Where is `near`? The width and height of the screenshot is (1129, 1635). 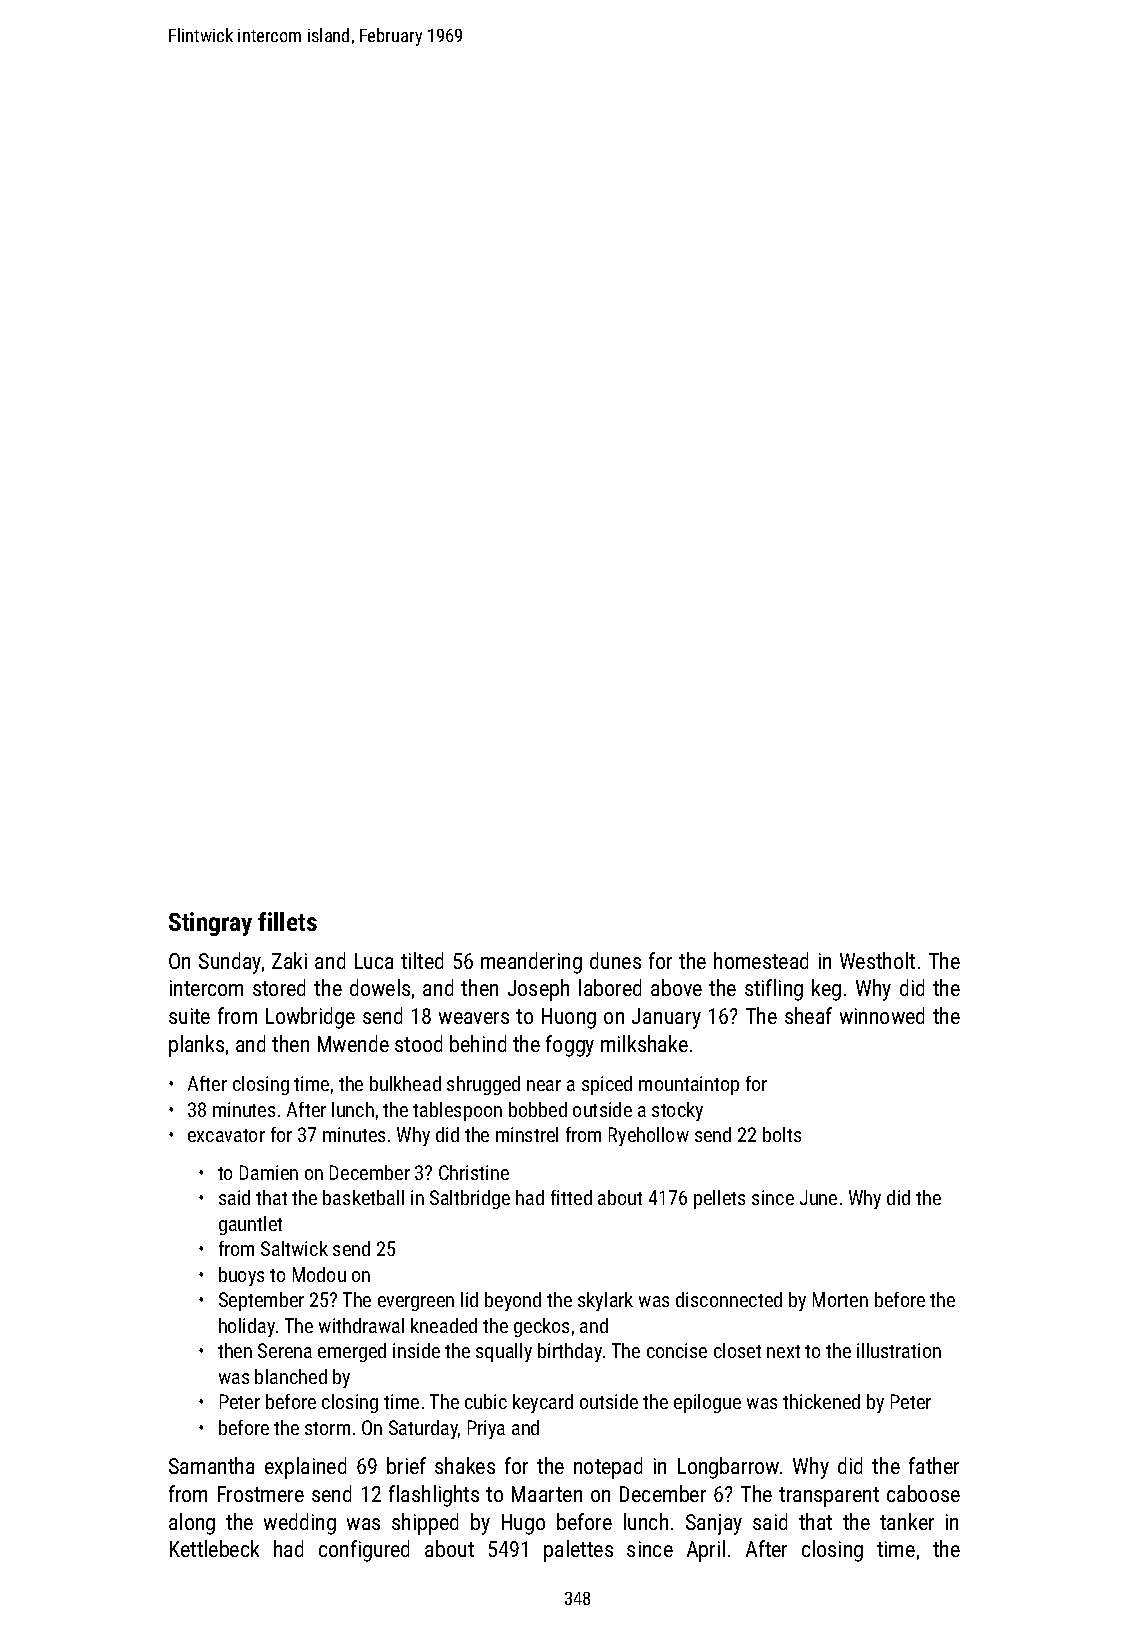 near is located at coordinates (544, 1085).
